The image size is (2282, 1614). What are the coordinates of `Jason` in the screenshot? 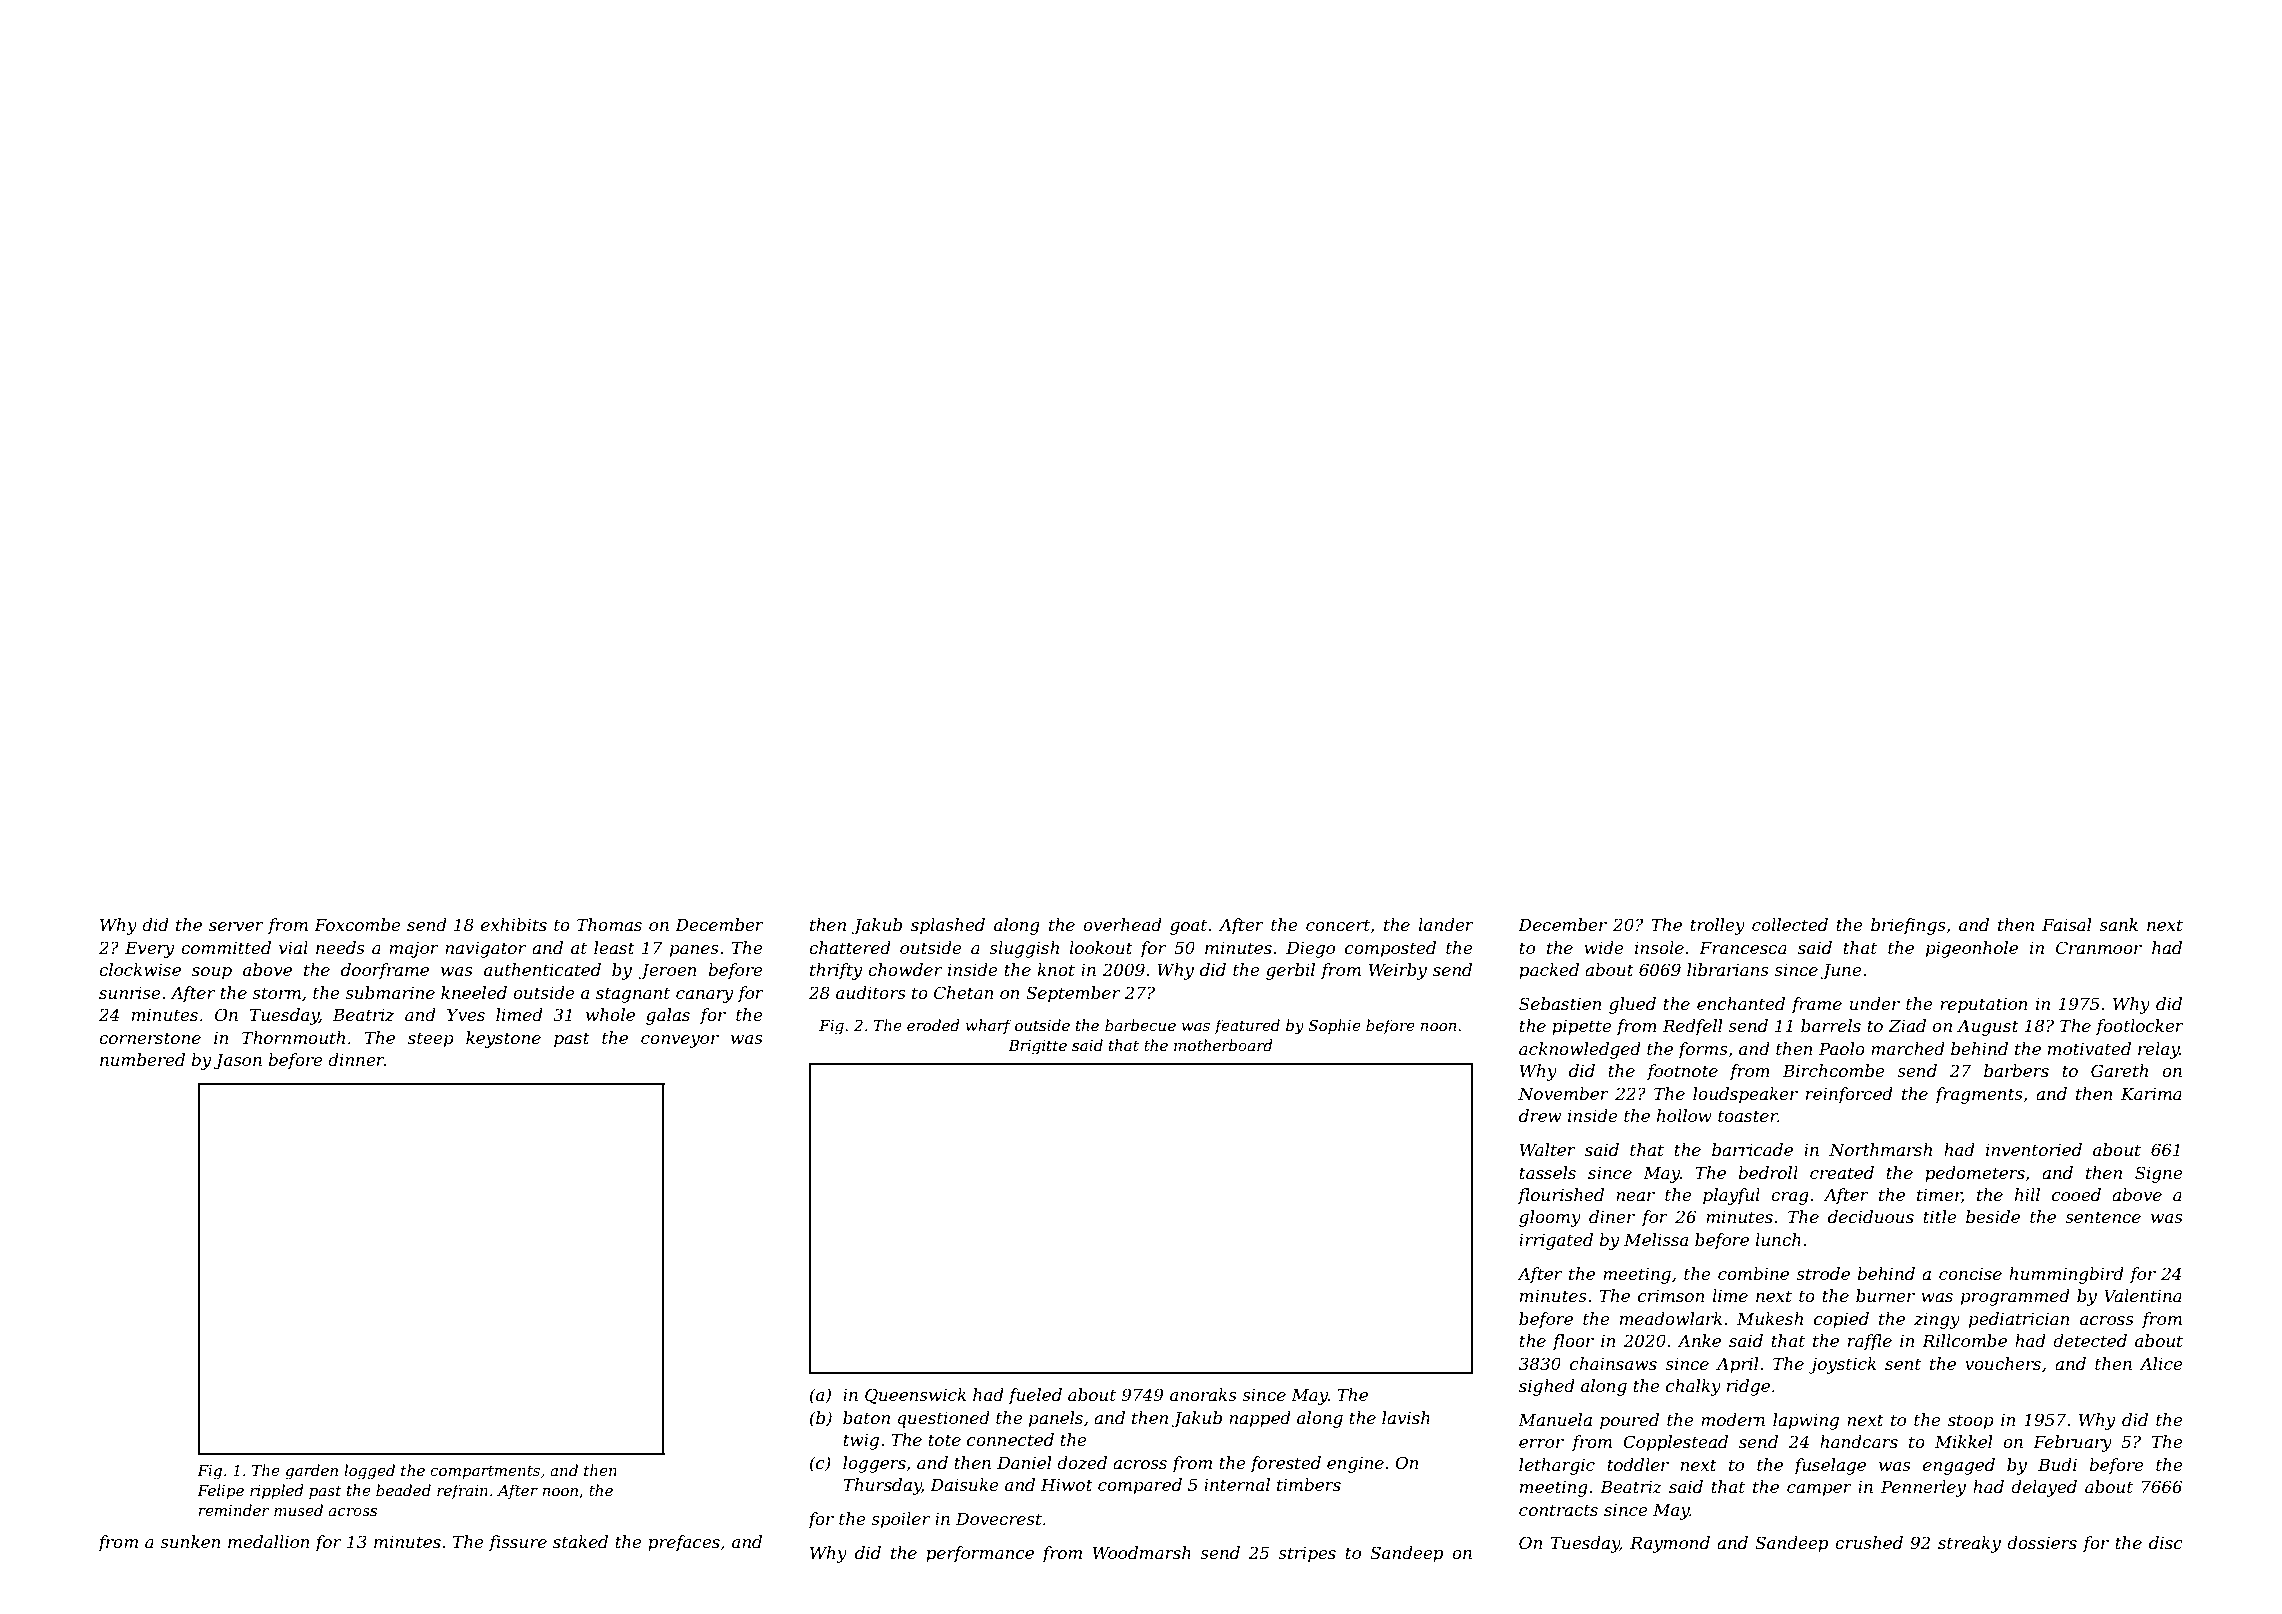 It's located at (237, 1061).
